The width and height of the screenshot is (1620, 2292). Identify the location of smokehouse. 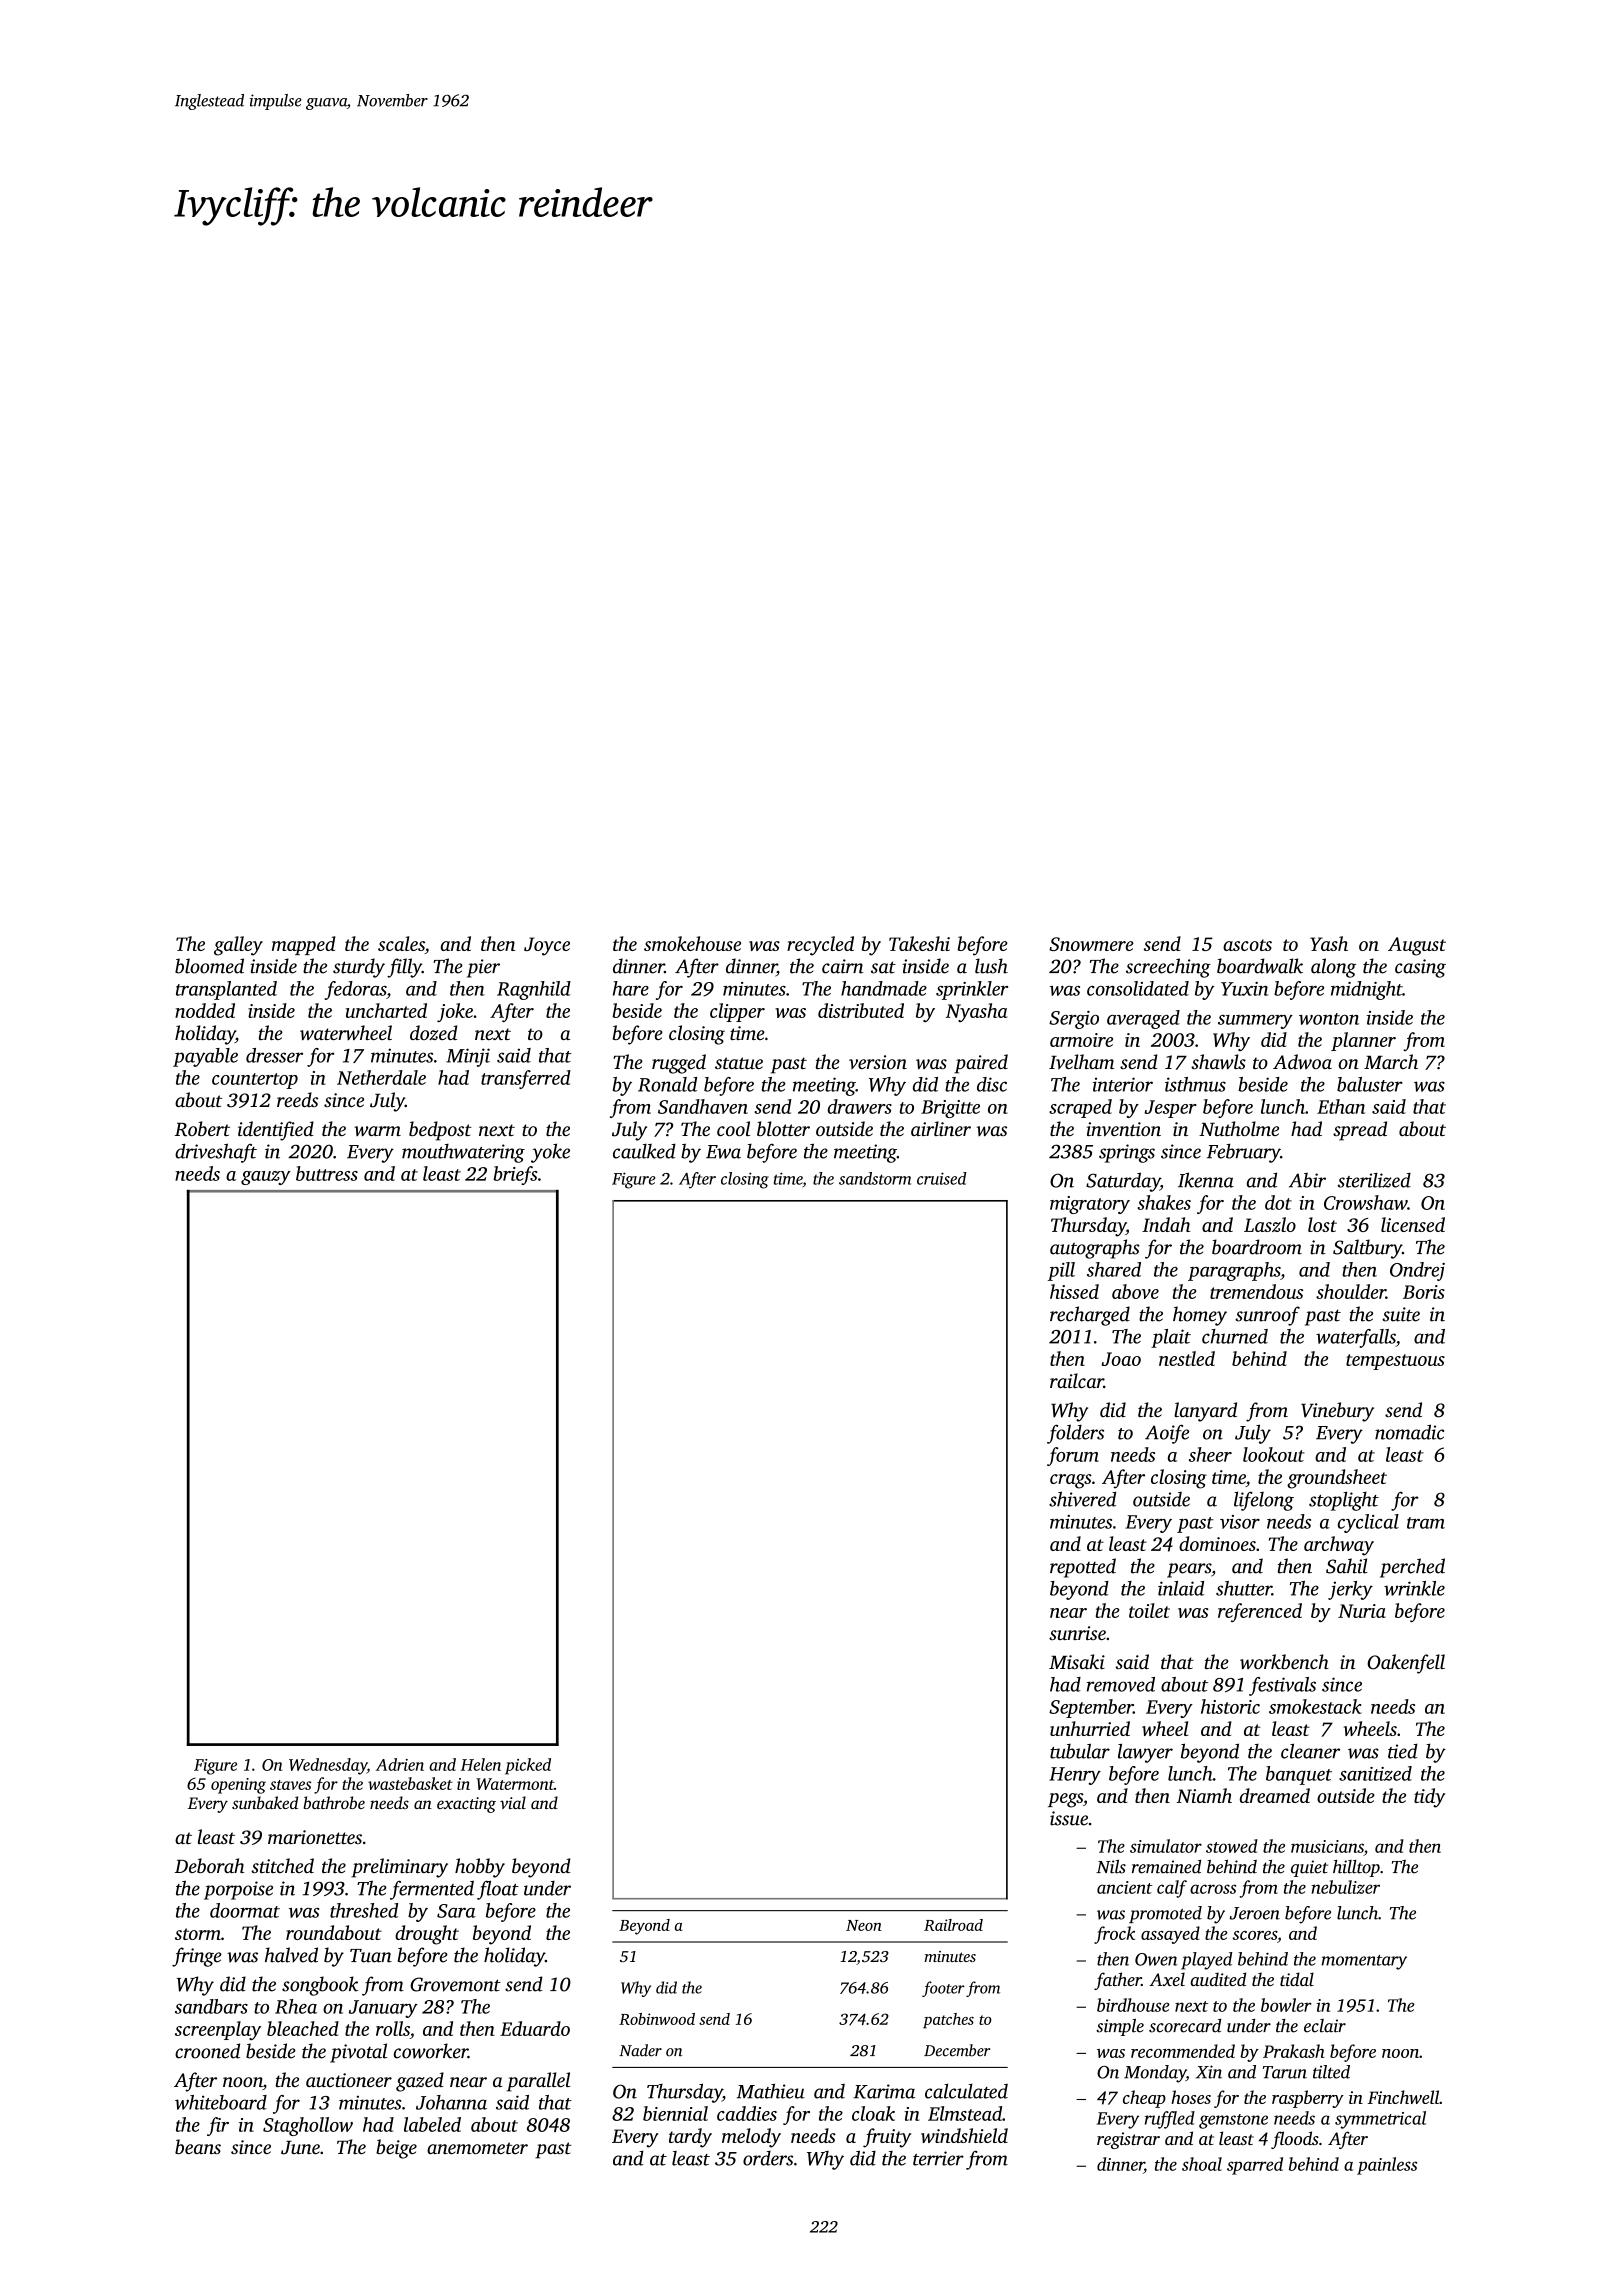
(692, 943).
